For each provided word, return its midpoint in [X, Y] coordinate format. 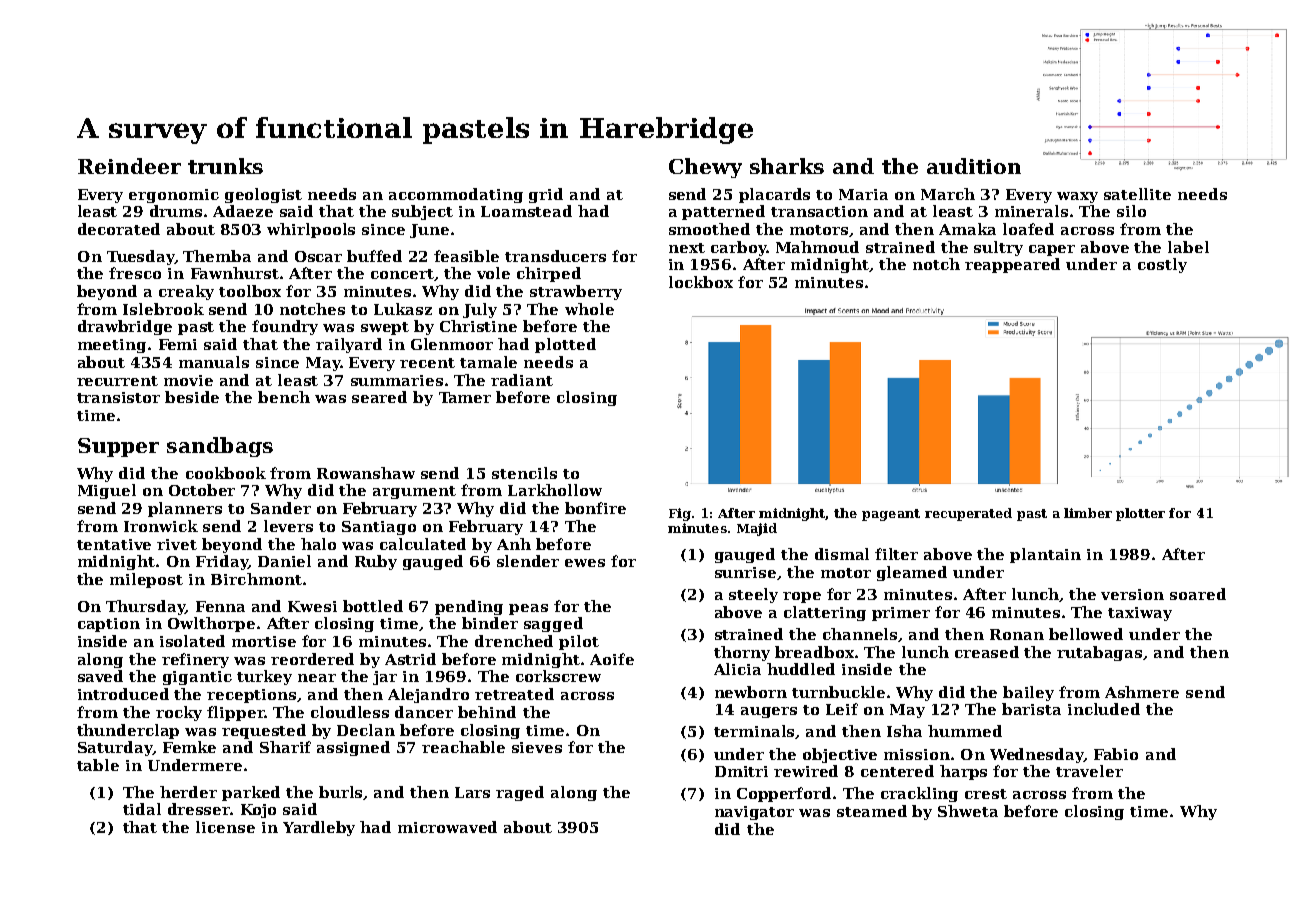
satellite [1137, 194]
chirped [549, 274]
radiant [522, 380]
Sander [281, 508]
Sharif [285, 747]
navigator [754, 813]
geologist [263, 195]
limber [1088, 513]
